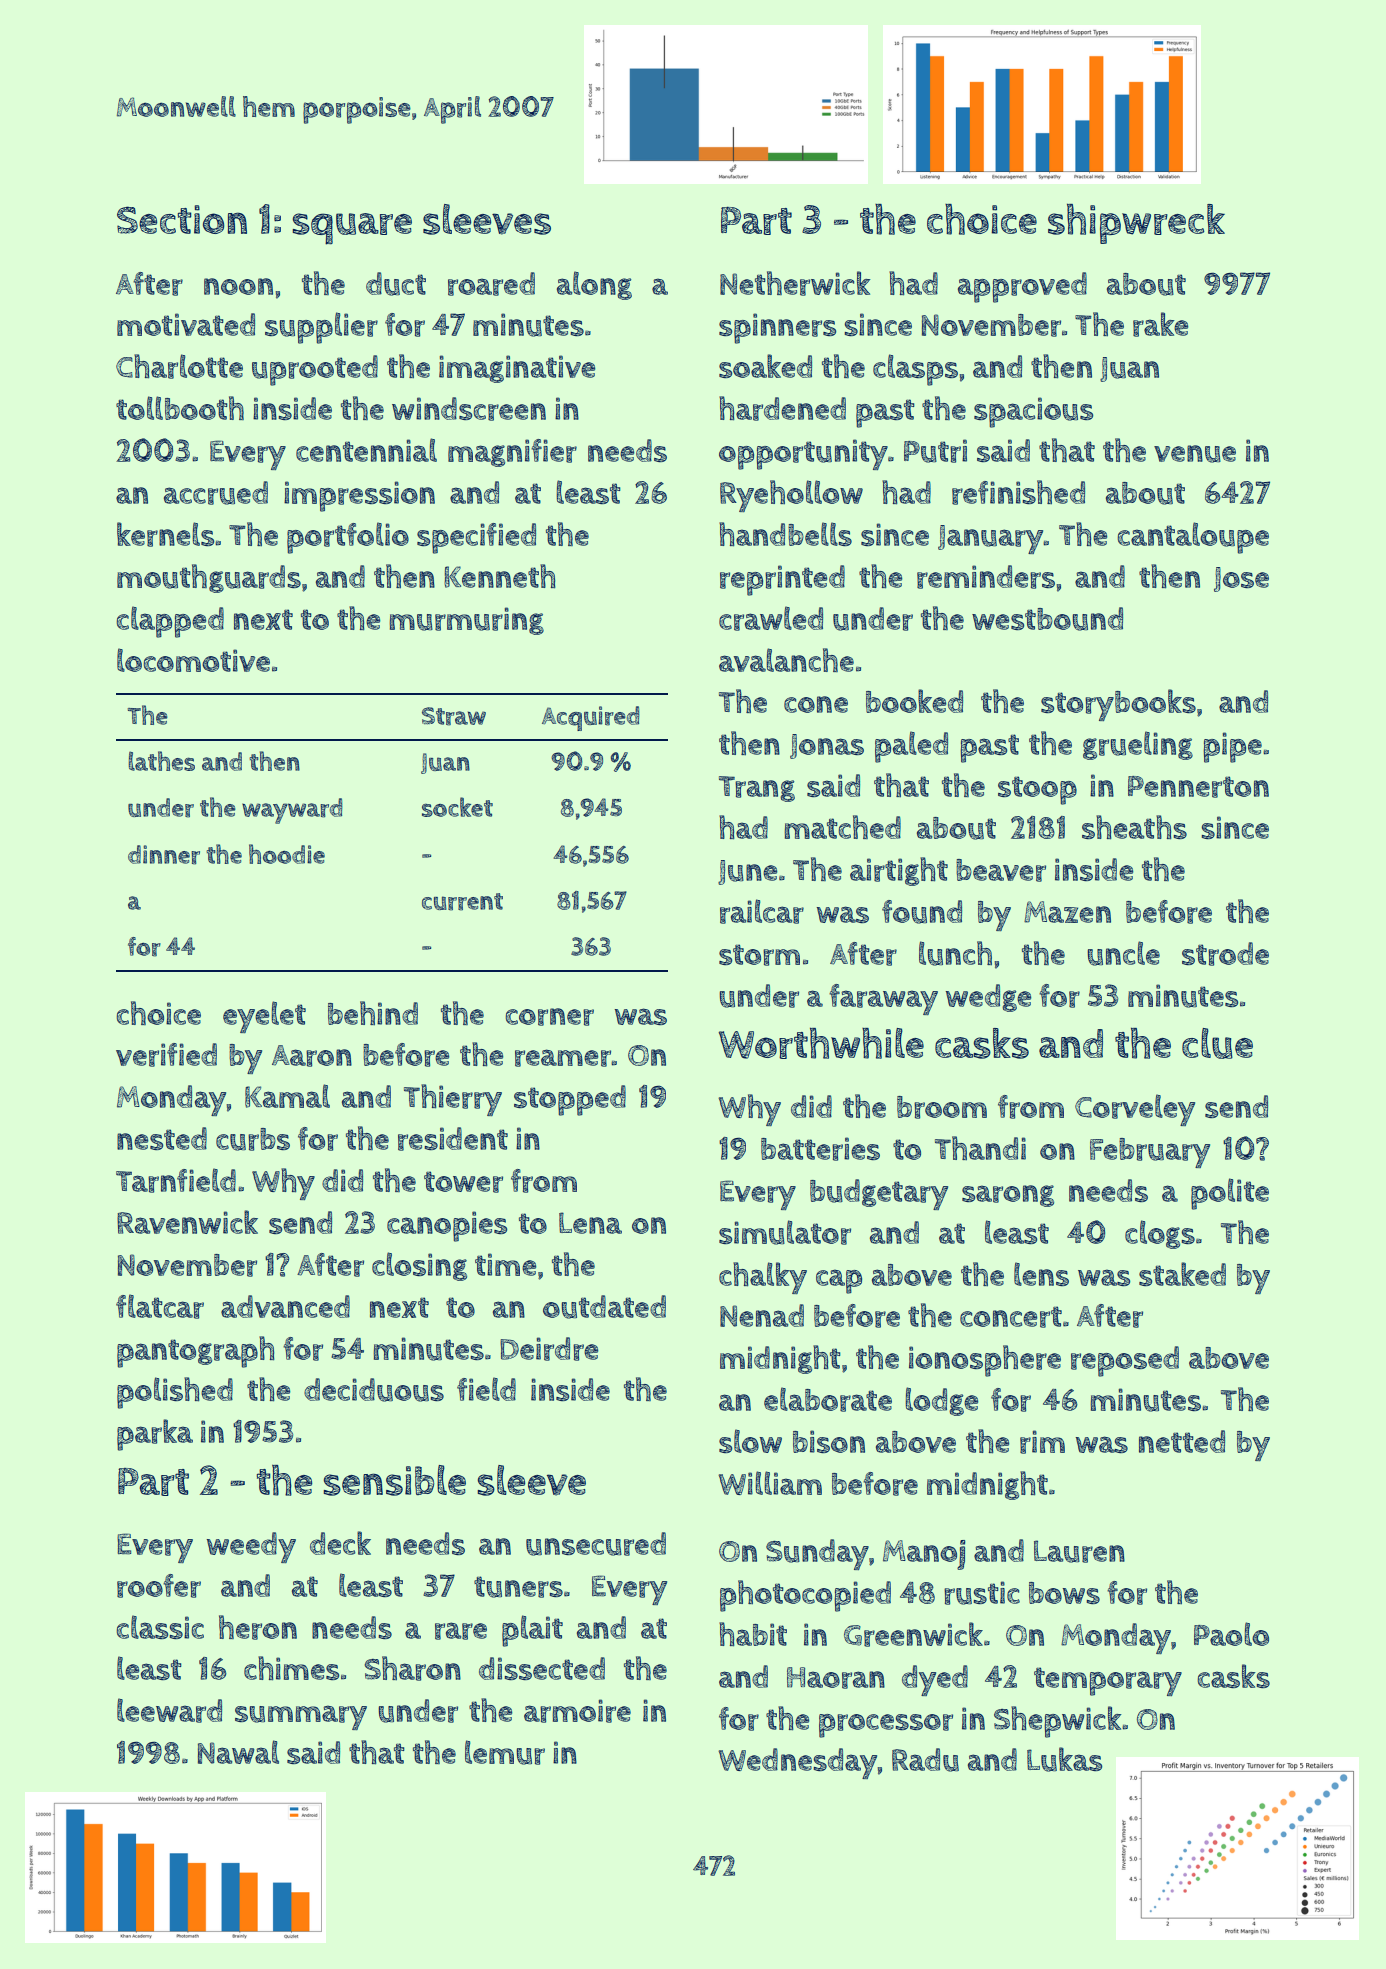 This image has height=1969, width=1386. What do you see at coordinates (1217, 1043) in the image?
I see `clue` at bounding box center [1217, 1043].
